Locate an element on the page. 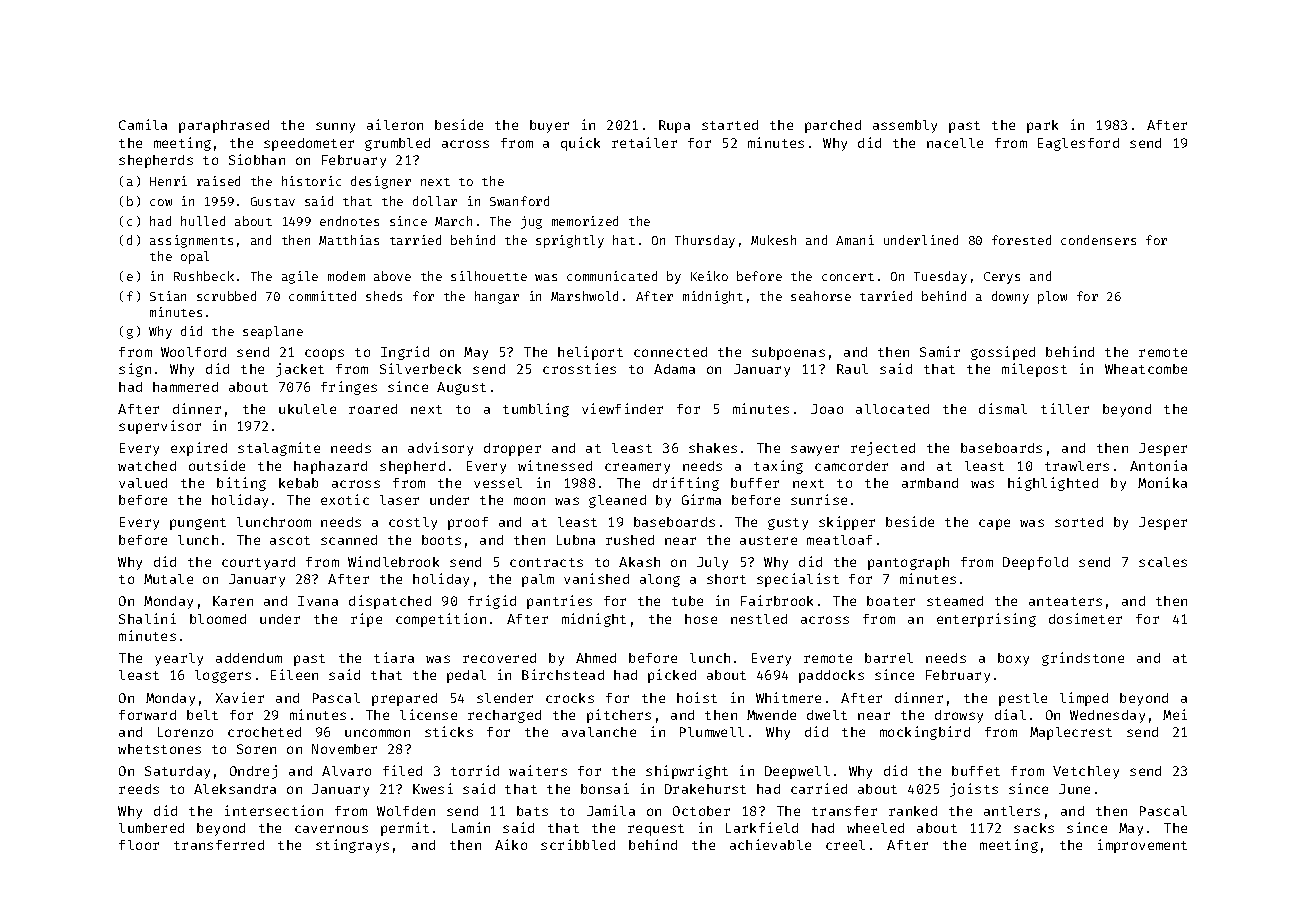 The height and width of the document is (924, 1308). armband is located at coordinates (930, 483).
